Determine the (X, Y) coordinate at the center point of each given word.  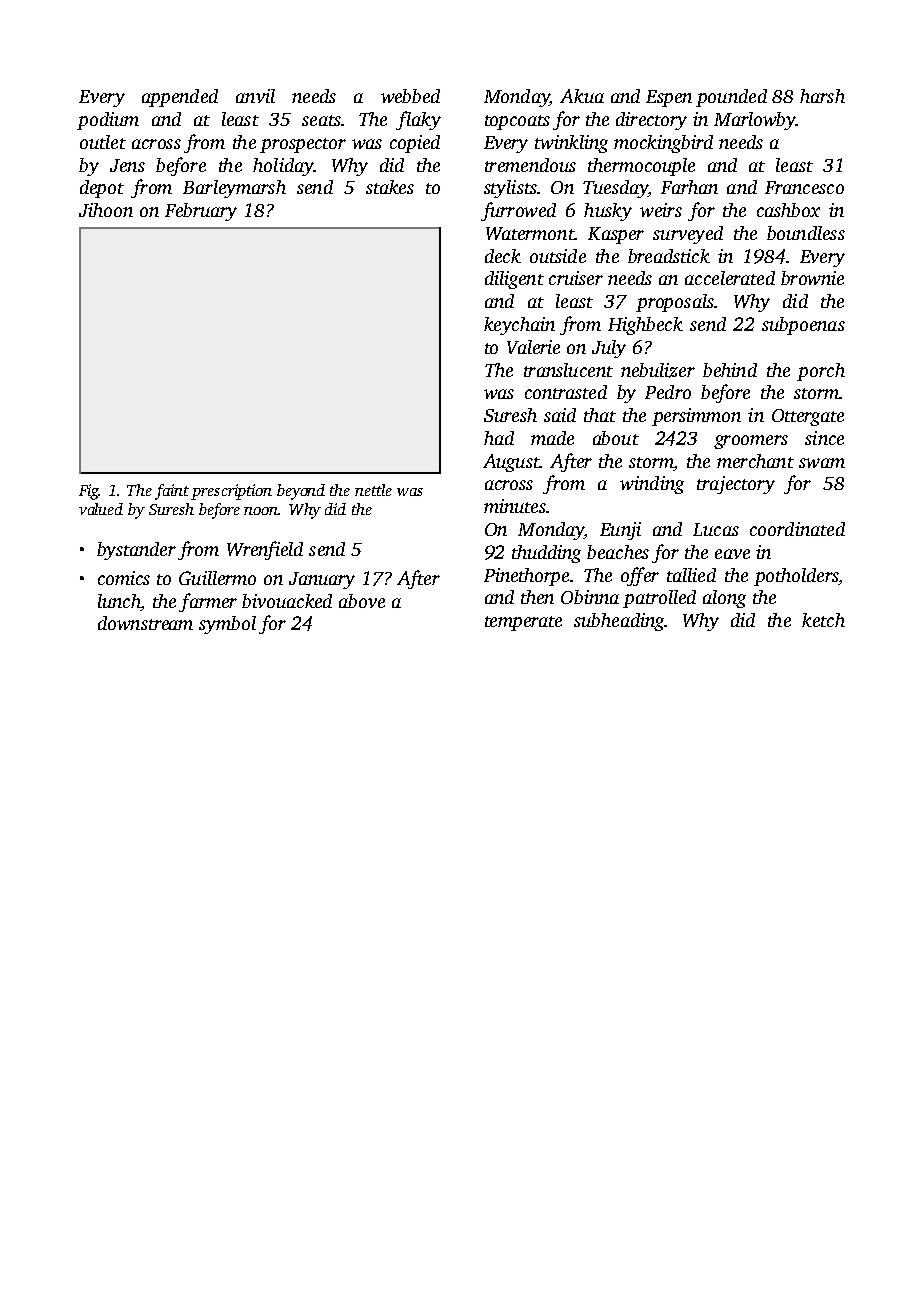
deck (503, 256)
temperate (523, 623)
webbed (410, 96)
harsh (822, 96)
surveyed (688, 235)
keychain (519, 326)
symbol (227, 625)
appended (180, 98)
